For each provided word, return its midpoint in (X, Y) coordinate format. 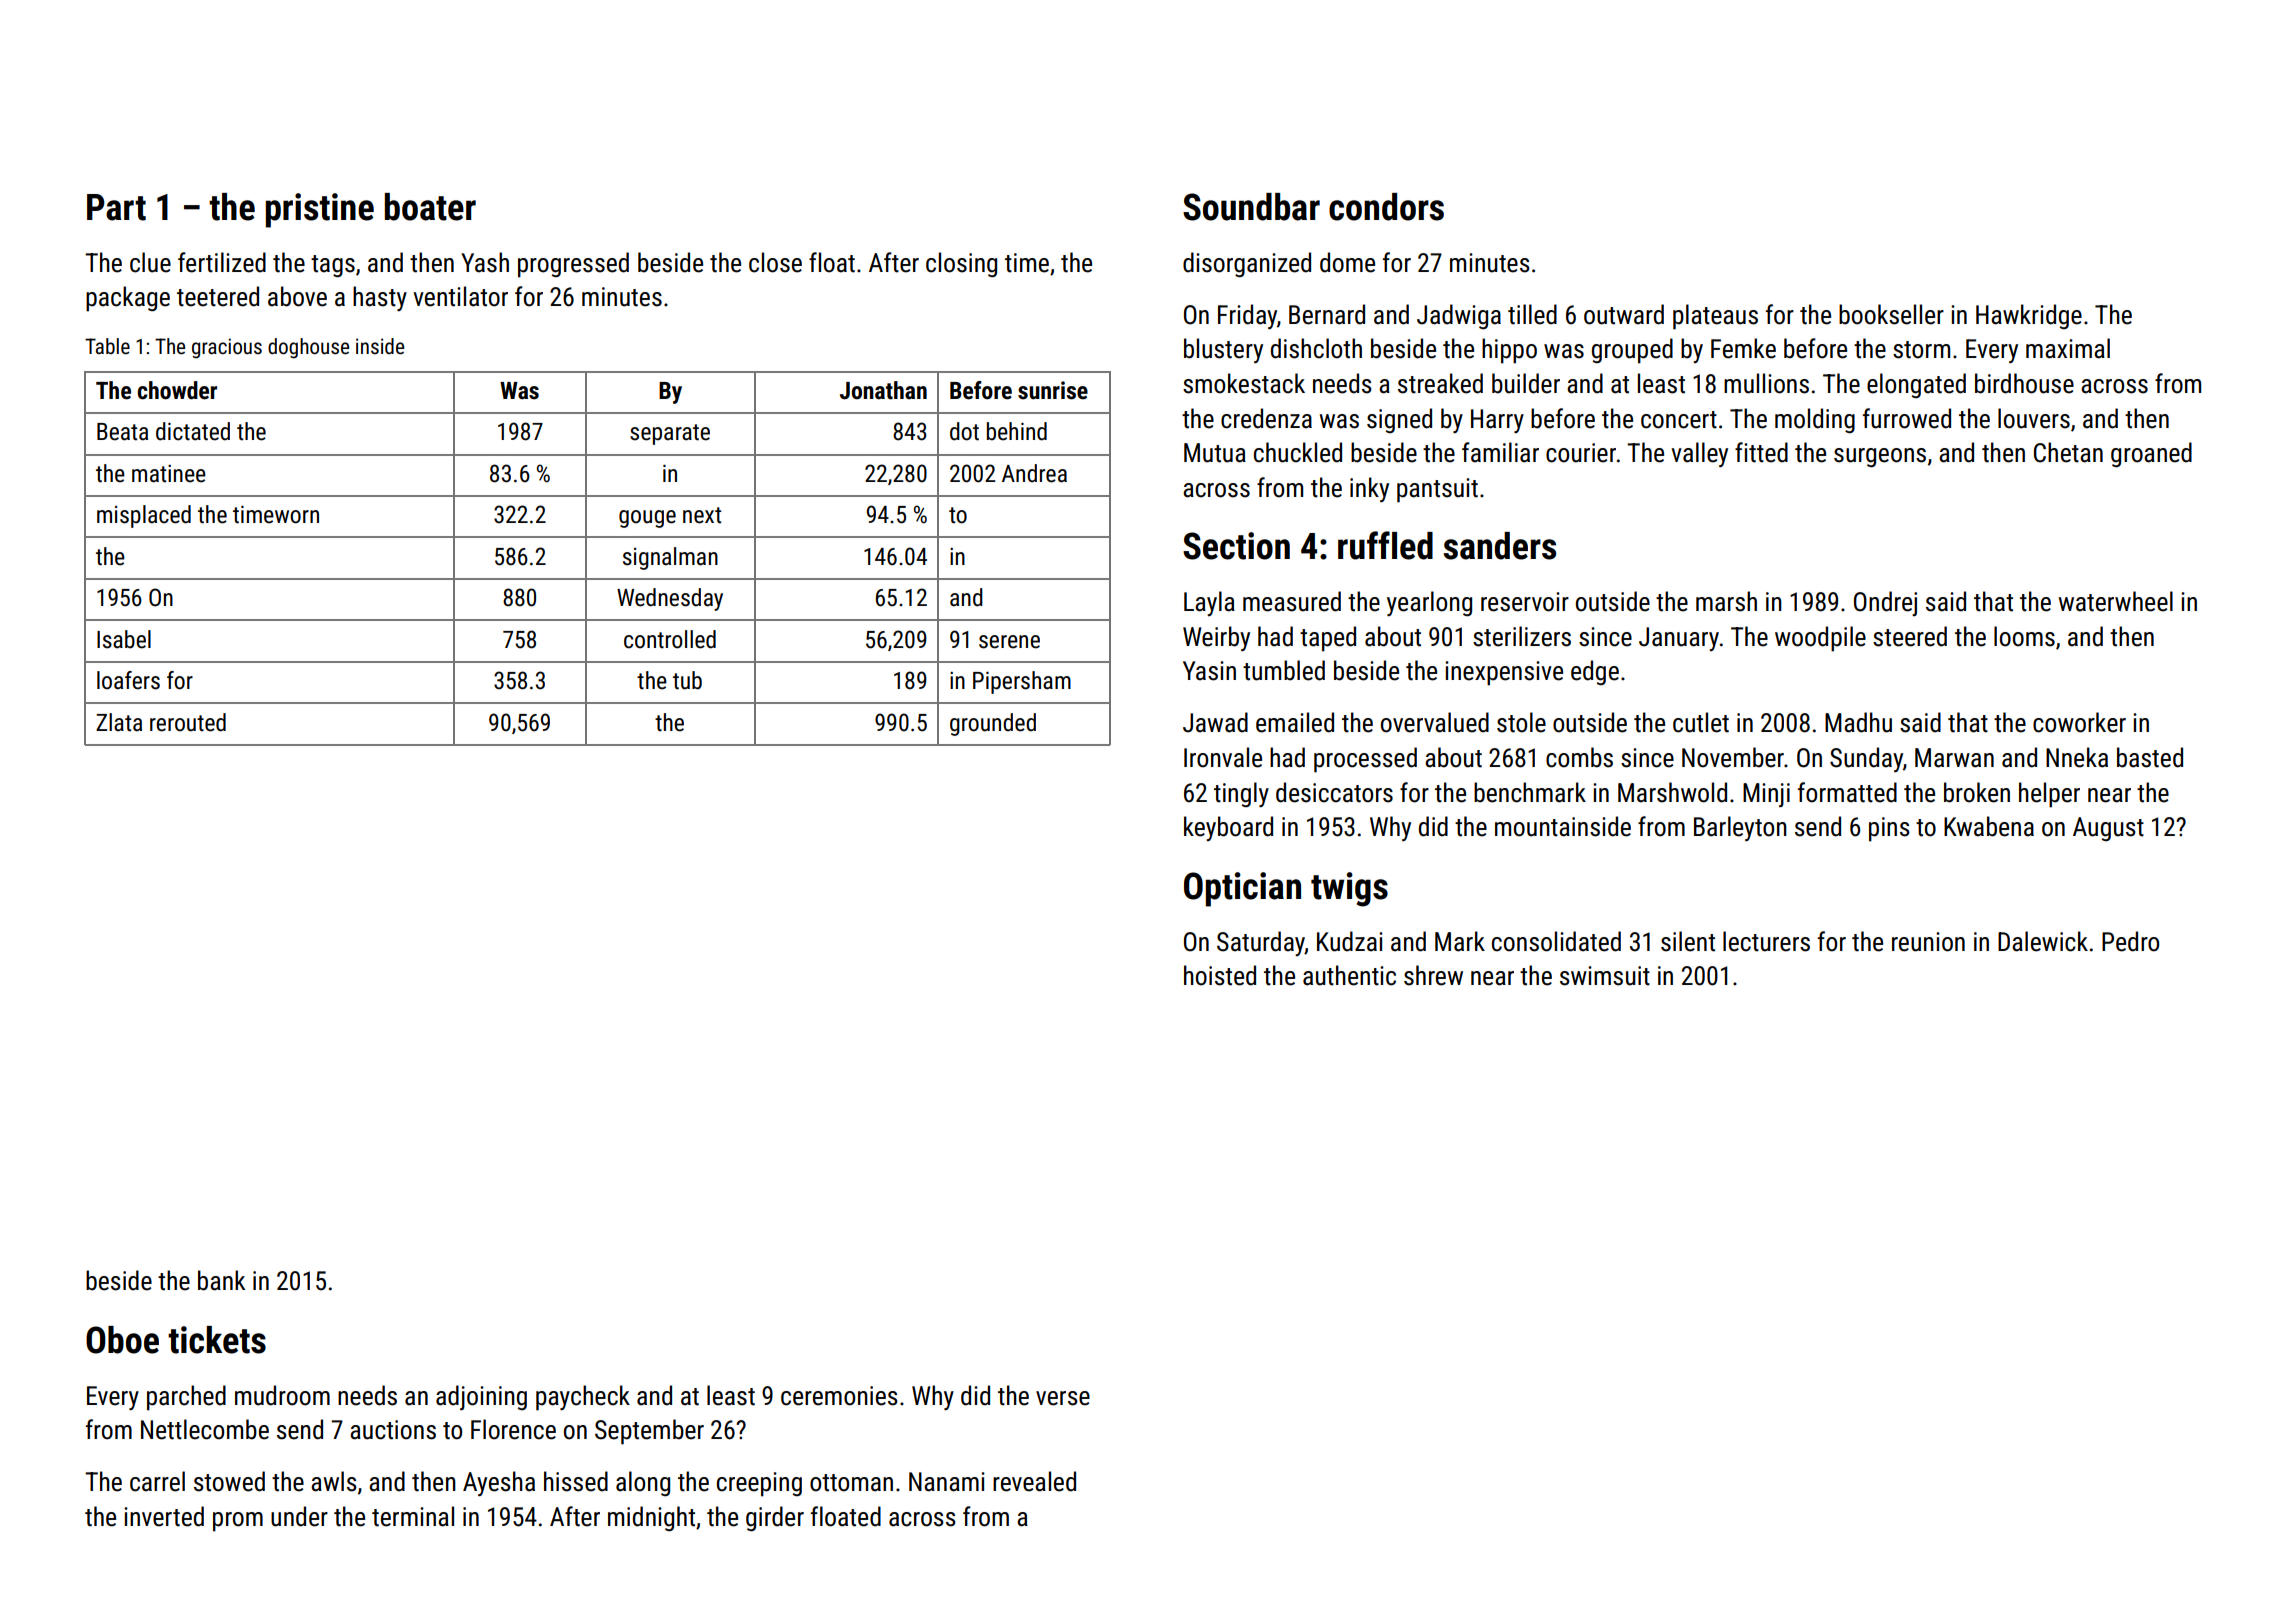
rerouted (188, 722)
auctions (393, 1430)
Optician (1242, 889)
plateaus (1715, 317)
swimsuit (1605, 976)
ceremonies (839, 1396)
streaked (1440, 383)
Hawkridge (2029, 316)
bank (221, 1280)
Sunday (1866, 759)
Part (116, 207)
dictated (193, 431)
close (775, 262)
